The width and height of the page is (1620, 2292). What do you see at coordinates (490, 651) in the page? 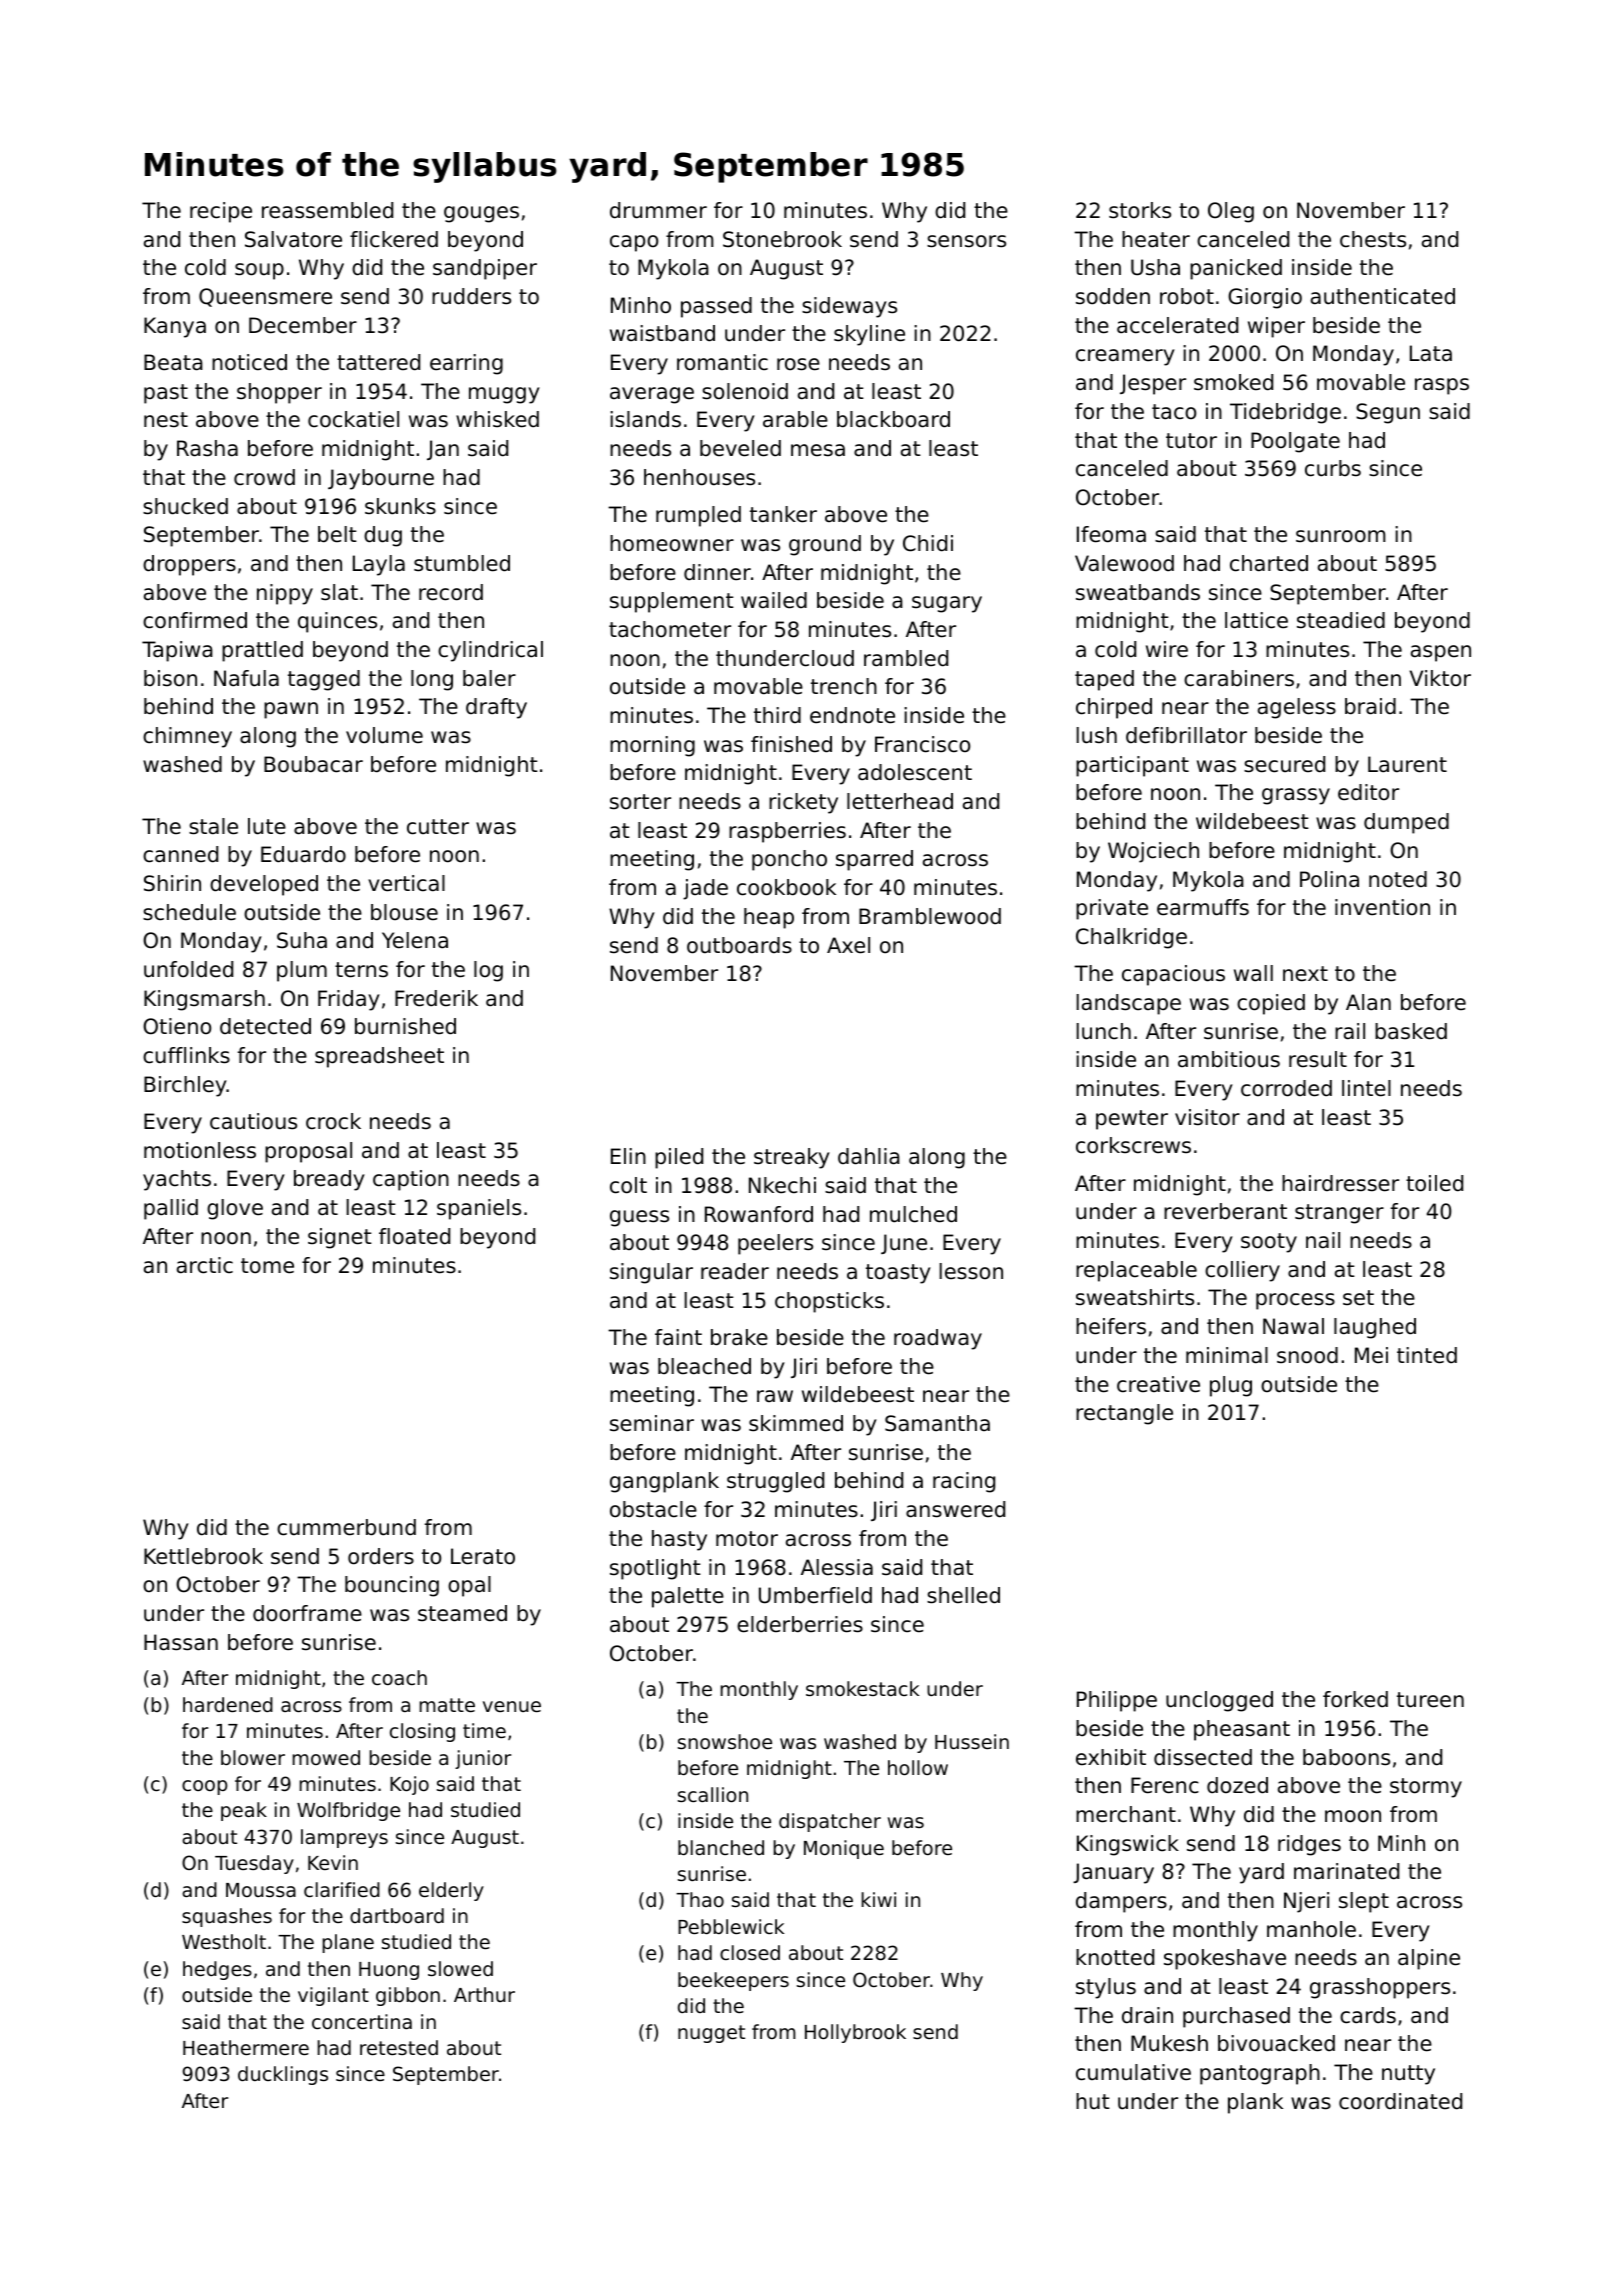
I see `cylindrical` at bounding box center [490, 651].
